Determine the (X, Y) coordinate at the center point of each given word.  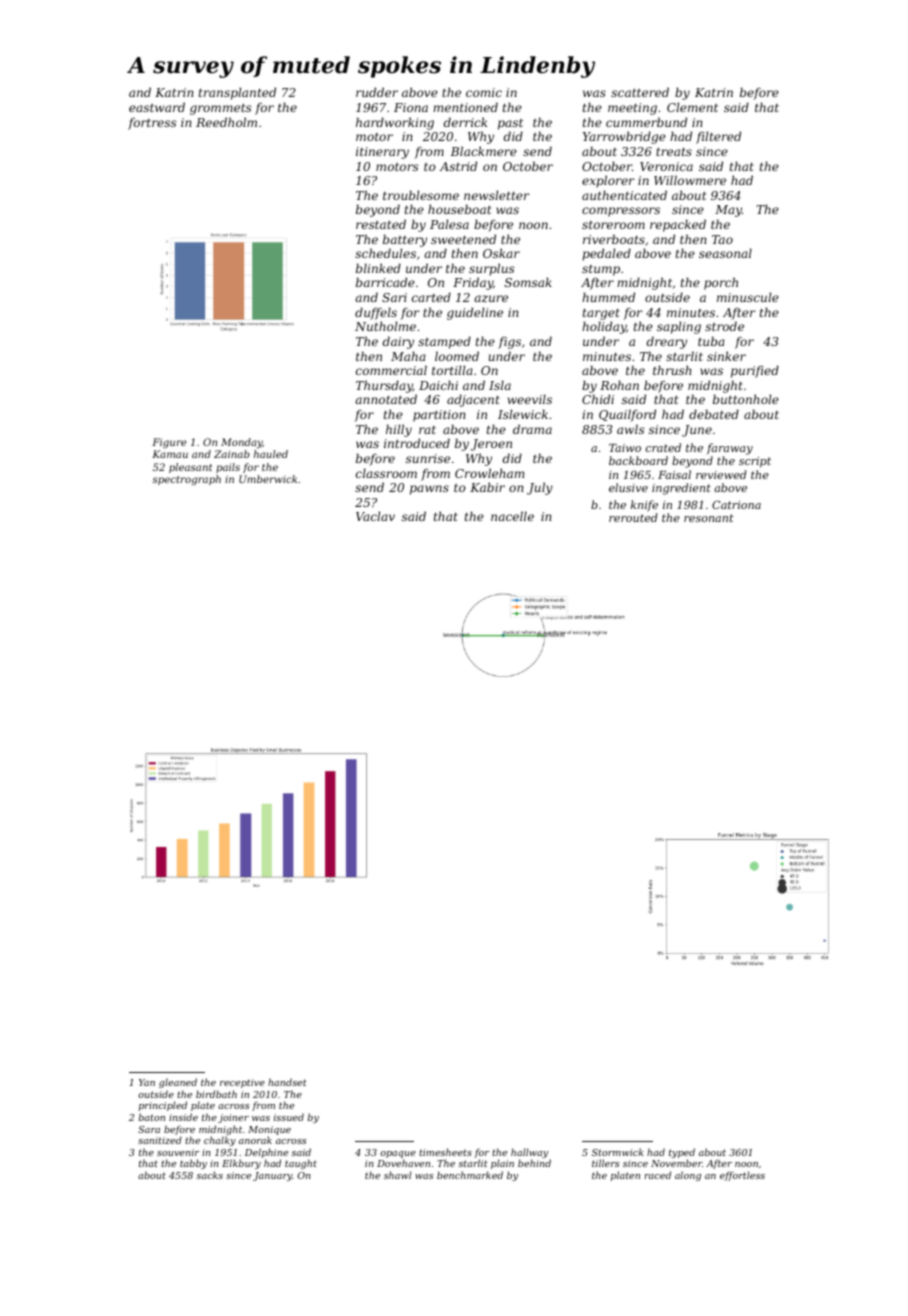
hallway (529, 1153)
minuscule (748, 297)
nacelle (512, 516)
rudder (377, 92)
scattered (640, 92)
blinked (378, 268)
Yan (147, 1082)
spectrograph (186, 480)
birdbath (216, 1094)
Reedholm (226, 122)
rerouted (633, 517)
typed (682, 1153)
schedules (385, 253)
